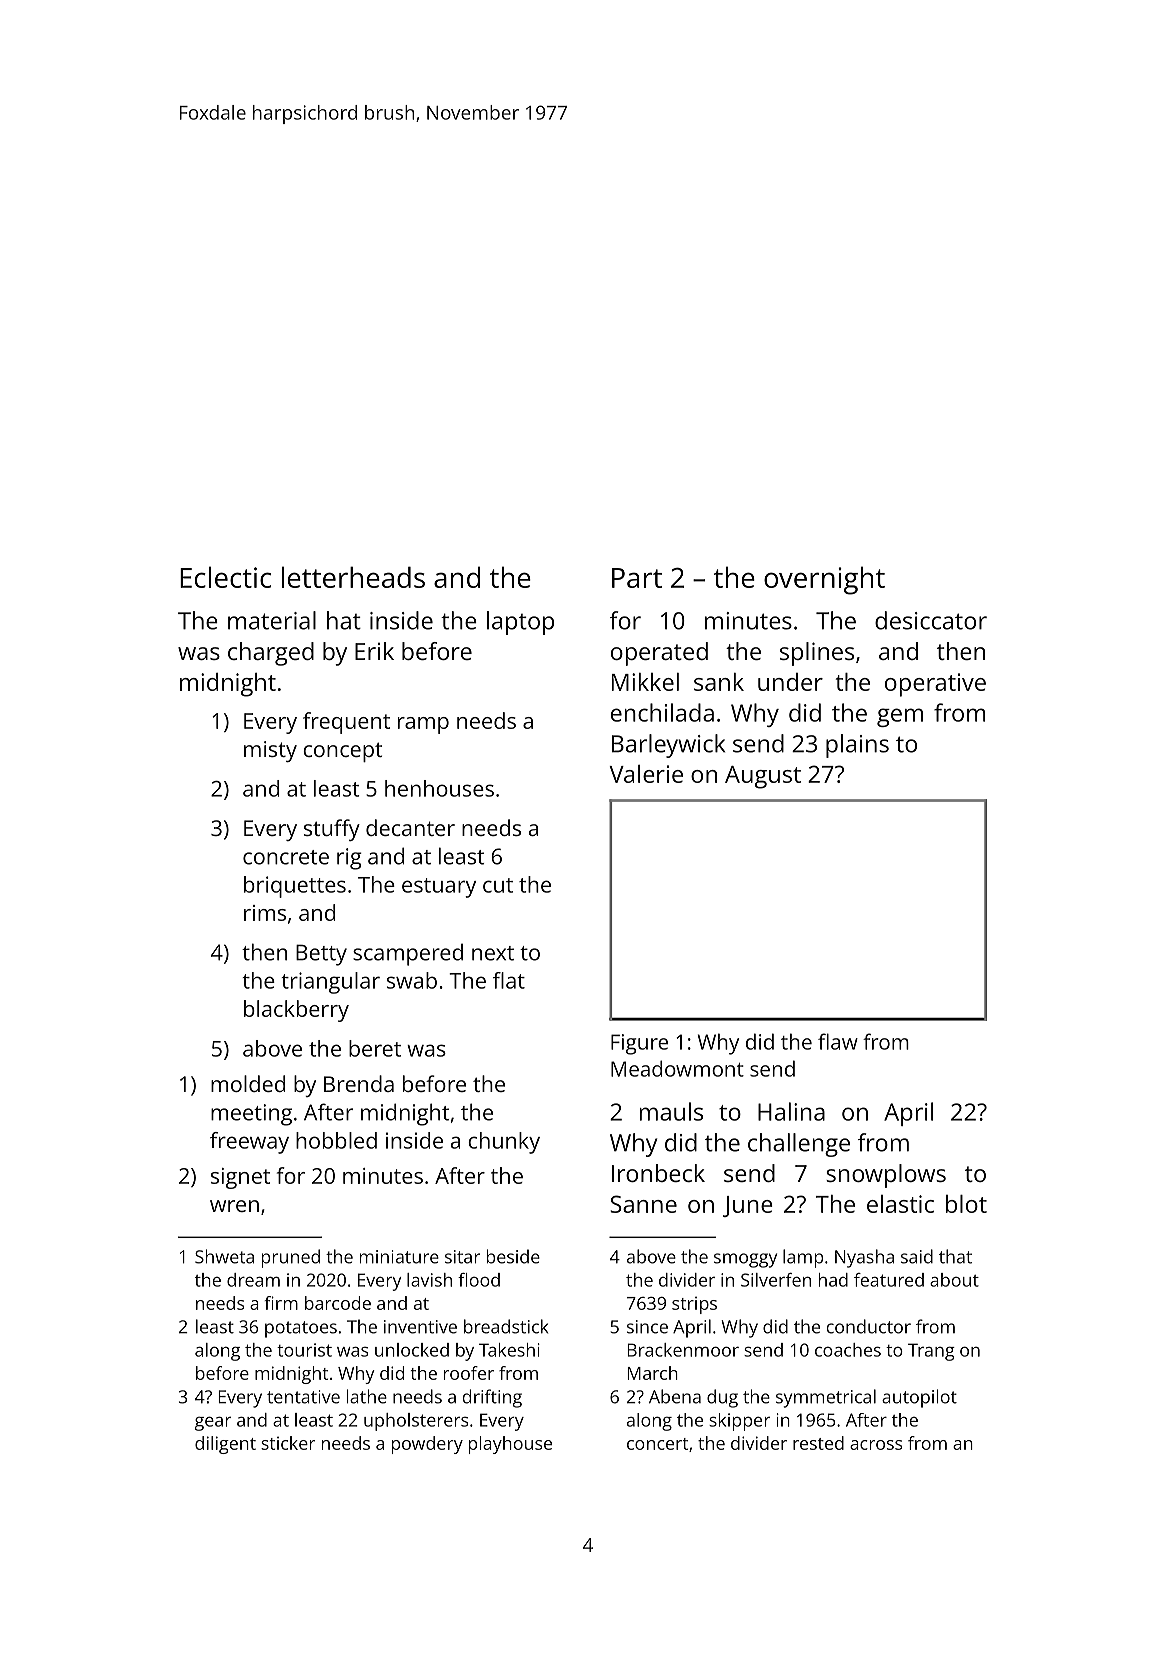 The width and height of the screenshot is (1165, 1654). What do you see at coordinates (303, 1397) in the screenshot?
I see `tentative` at bounding box center [303, 1397].
